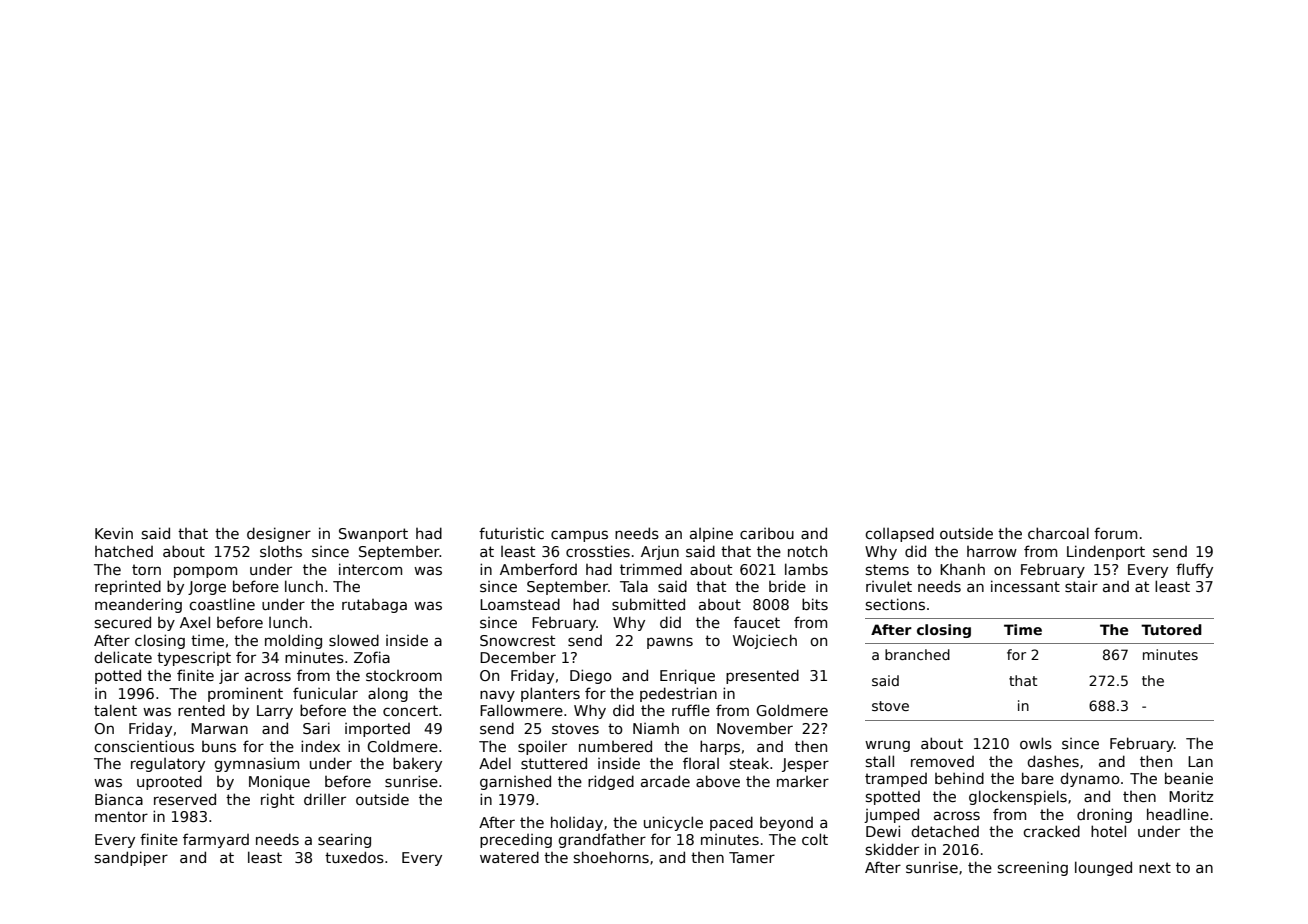  What do you see at coordinates (114, 533) in the screenshot?
I see `Kevin` at bounding box center [114, 533].
